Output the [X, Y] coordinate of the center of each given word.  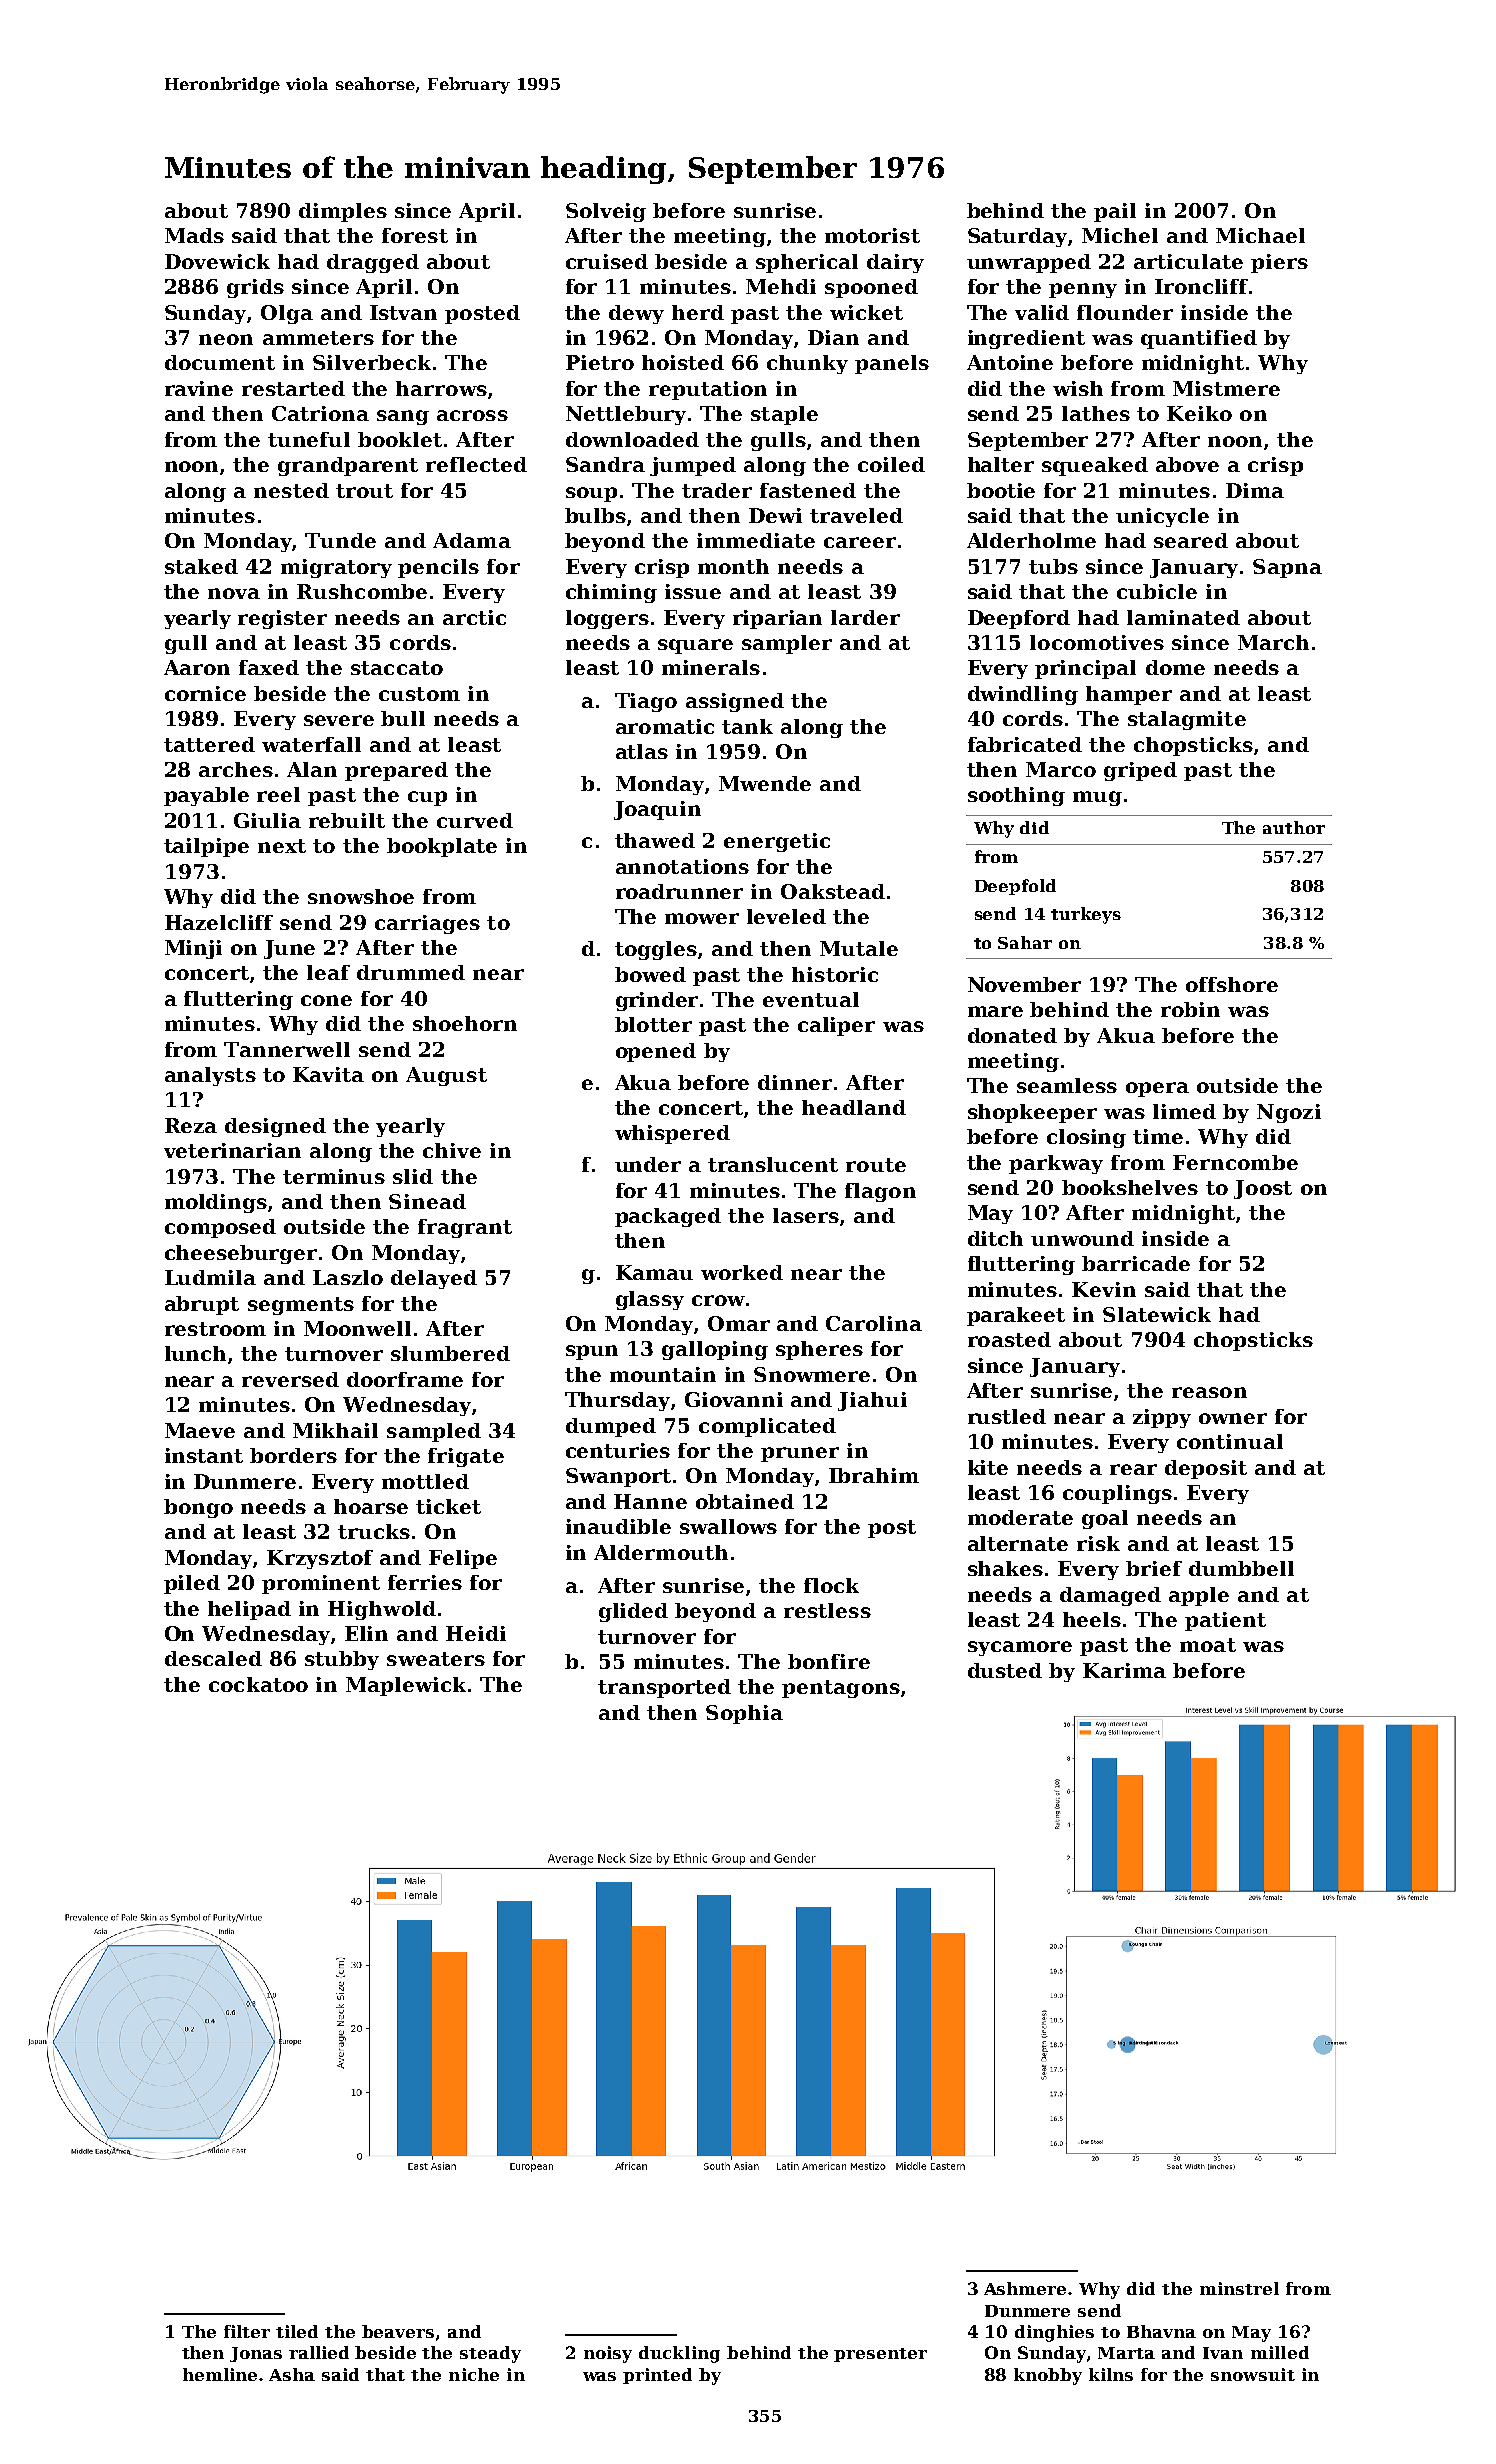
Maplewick [406, 1686]
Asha [292, 2374]
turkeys [1086, 915]
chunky [807, 364]
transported [664, 1688]
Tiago [646, 702]
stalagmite [1187, 720]
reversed [290, 1379]
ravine [199, 388]
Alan [312, 769]
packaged [668, 1217]
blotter [653, 1024]
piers [1279, 263]
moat [1208, 1645]
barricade [1136, 1263]
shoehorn [465, 1023]
